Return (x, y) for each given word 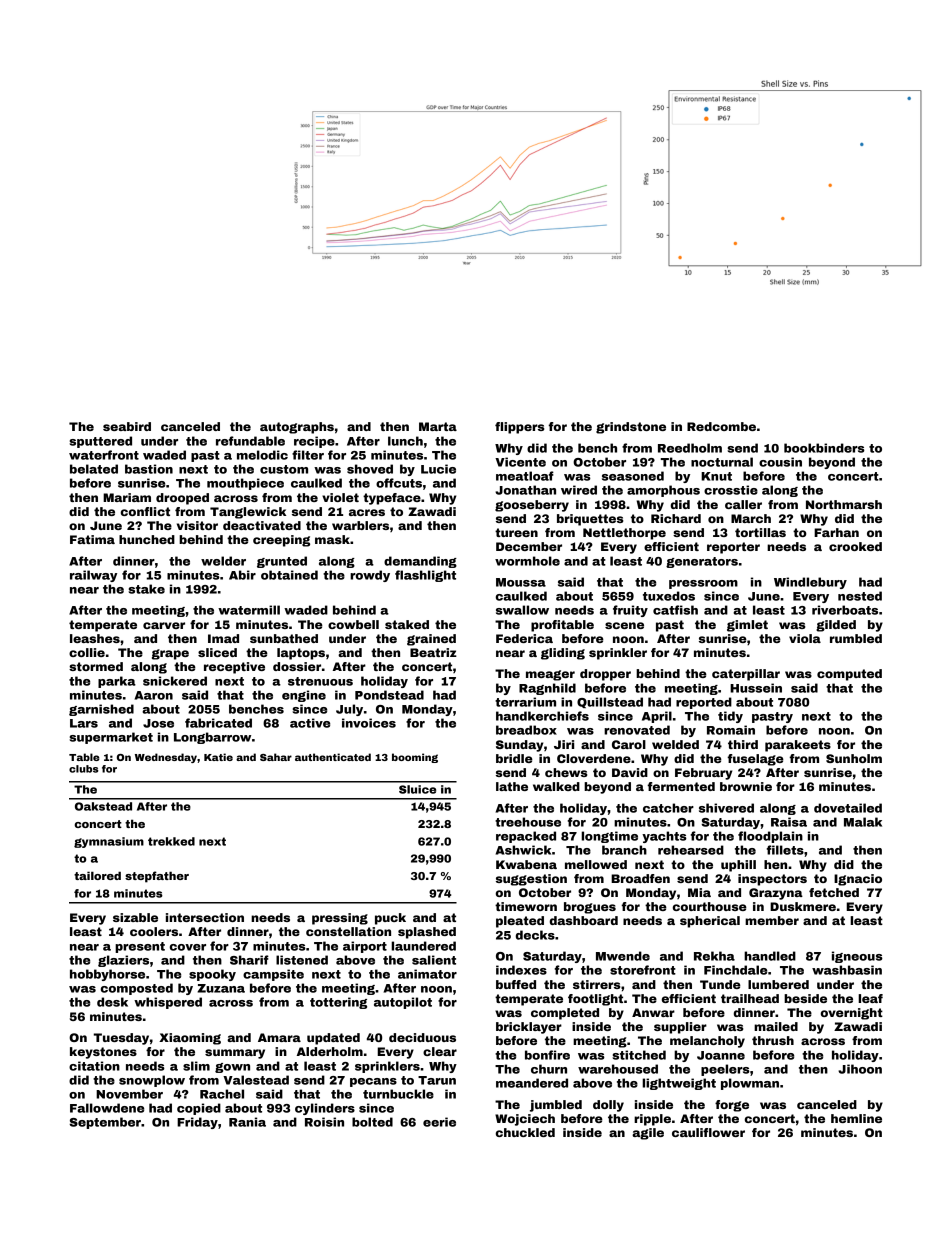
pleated (520, 922)
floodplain (770, 837)
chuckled (525, 1132)
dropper (605, 675)
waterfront (104, 455)
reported (704, 703)
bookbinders (824, 448)
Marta (438, 426)
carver (164, 625)
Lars (84, 723)
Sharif (249, 960)
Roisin (324, 1122)
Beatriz (433, 652)
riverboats (845, 610)
